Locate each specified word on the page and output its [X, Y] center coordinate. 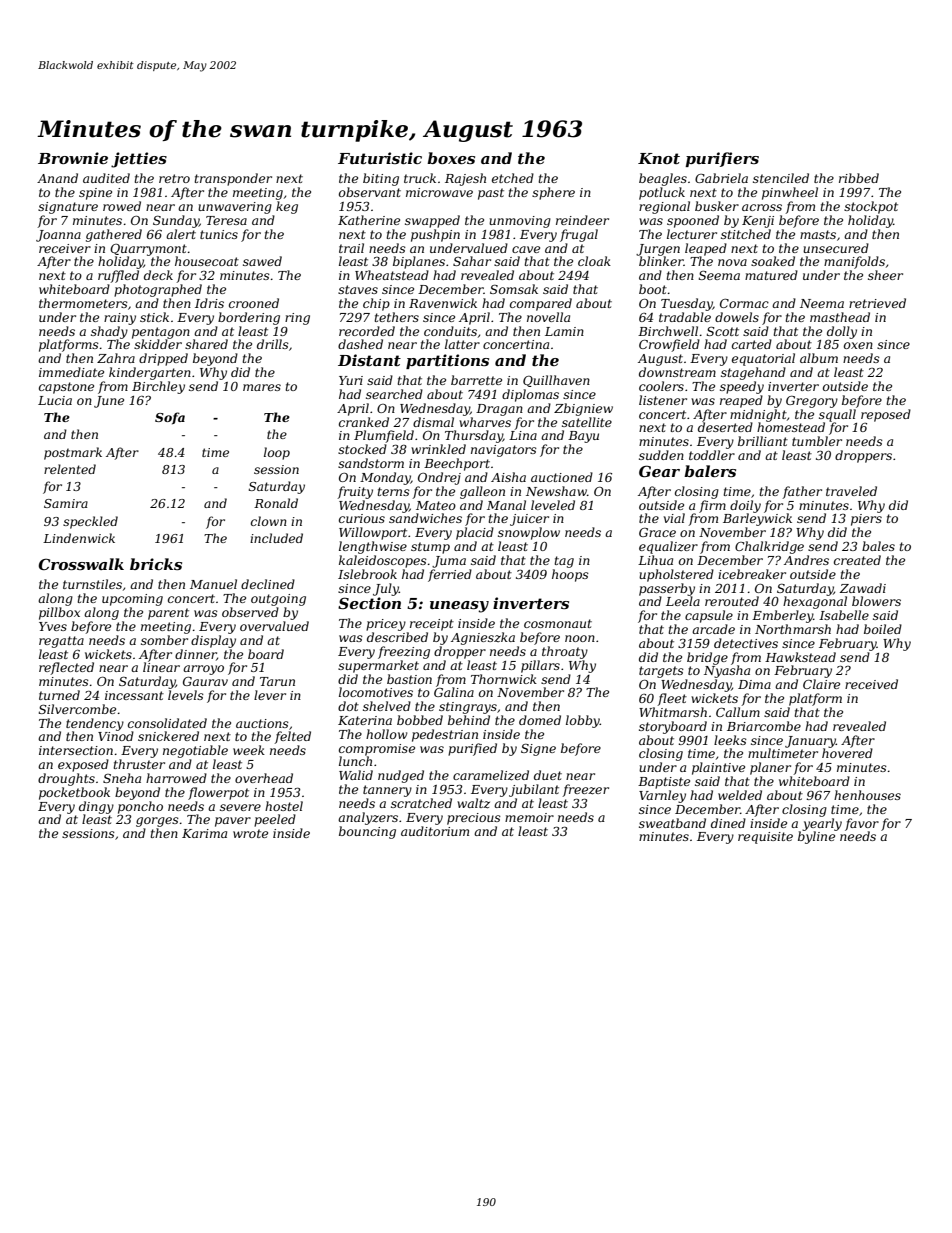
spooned [693, 221]
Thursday [474, 436]
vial [674, 518]
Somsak [514, 289]
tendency [95, 724]
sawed [262, 261]
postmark [73, 453]
